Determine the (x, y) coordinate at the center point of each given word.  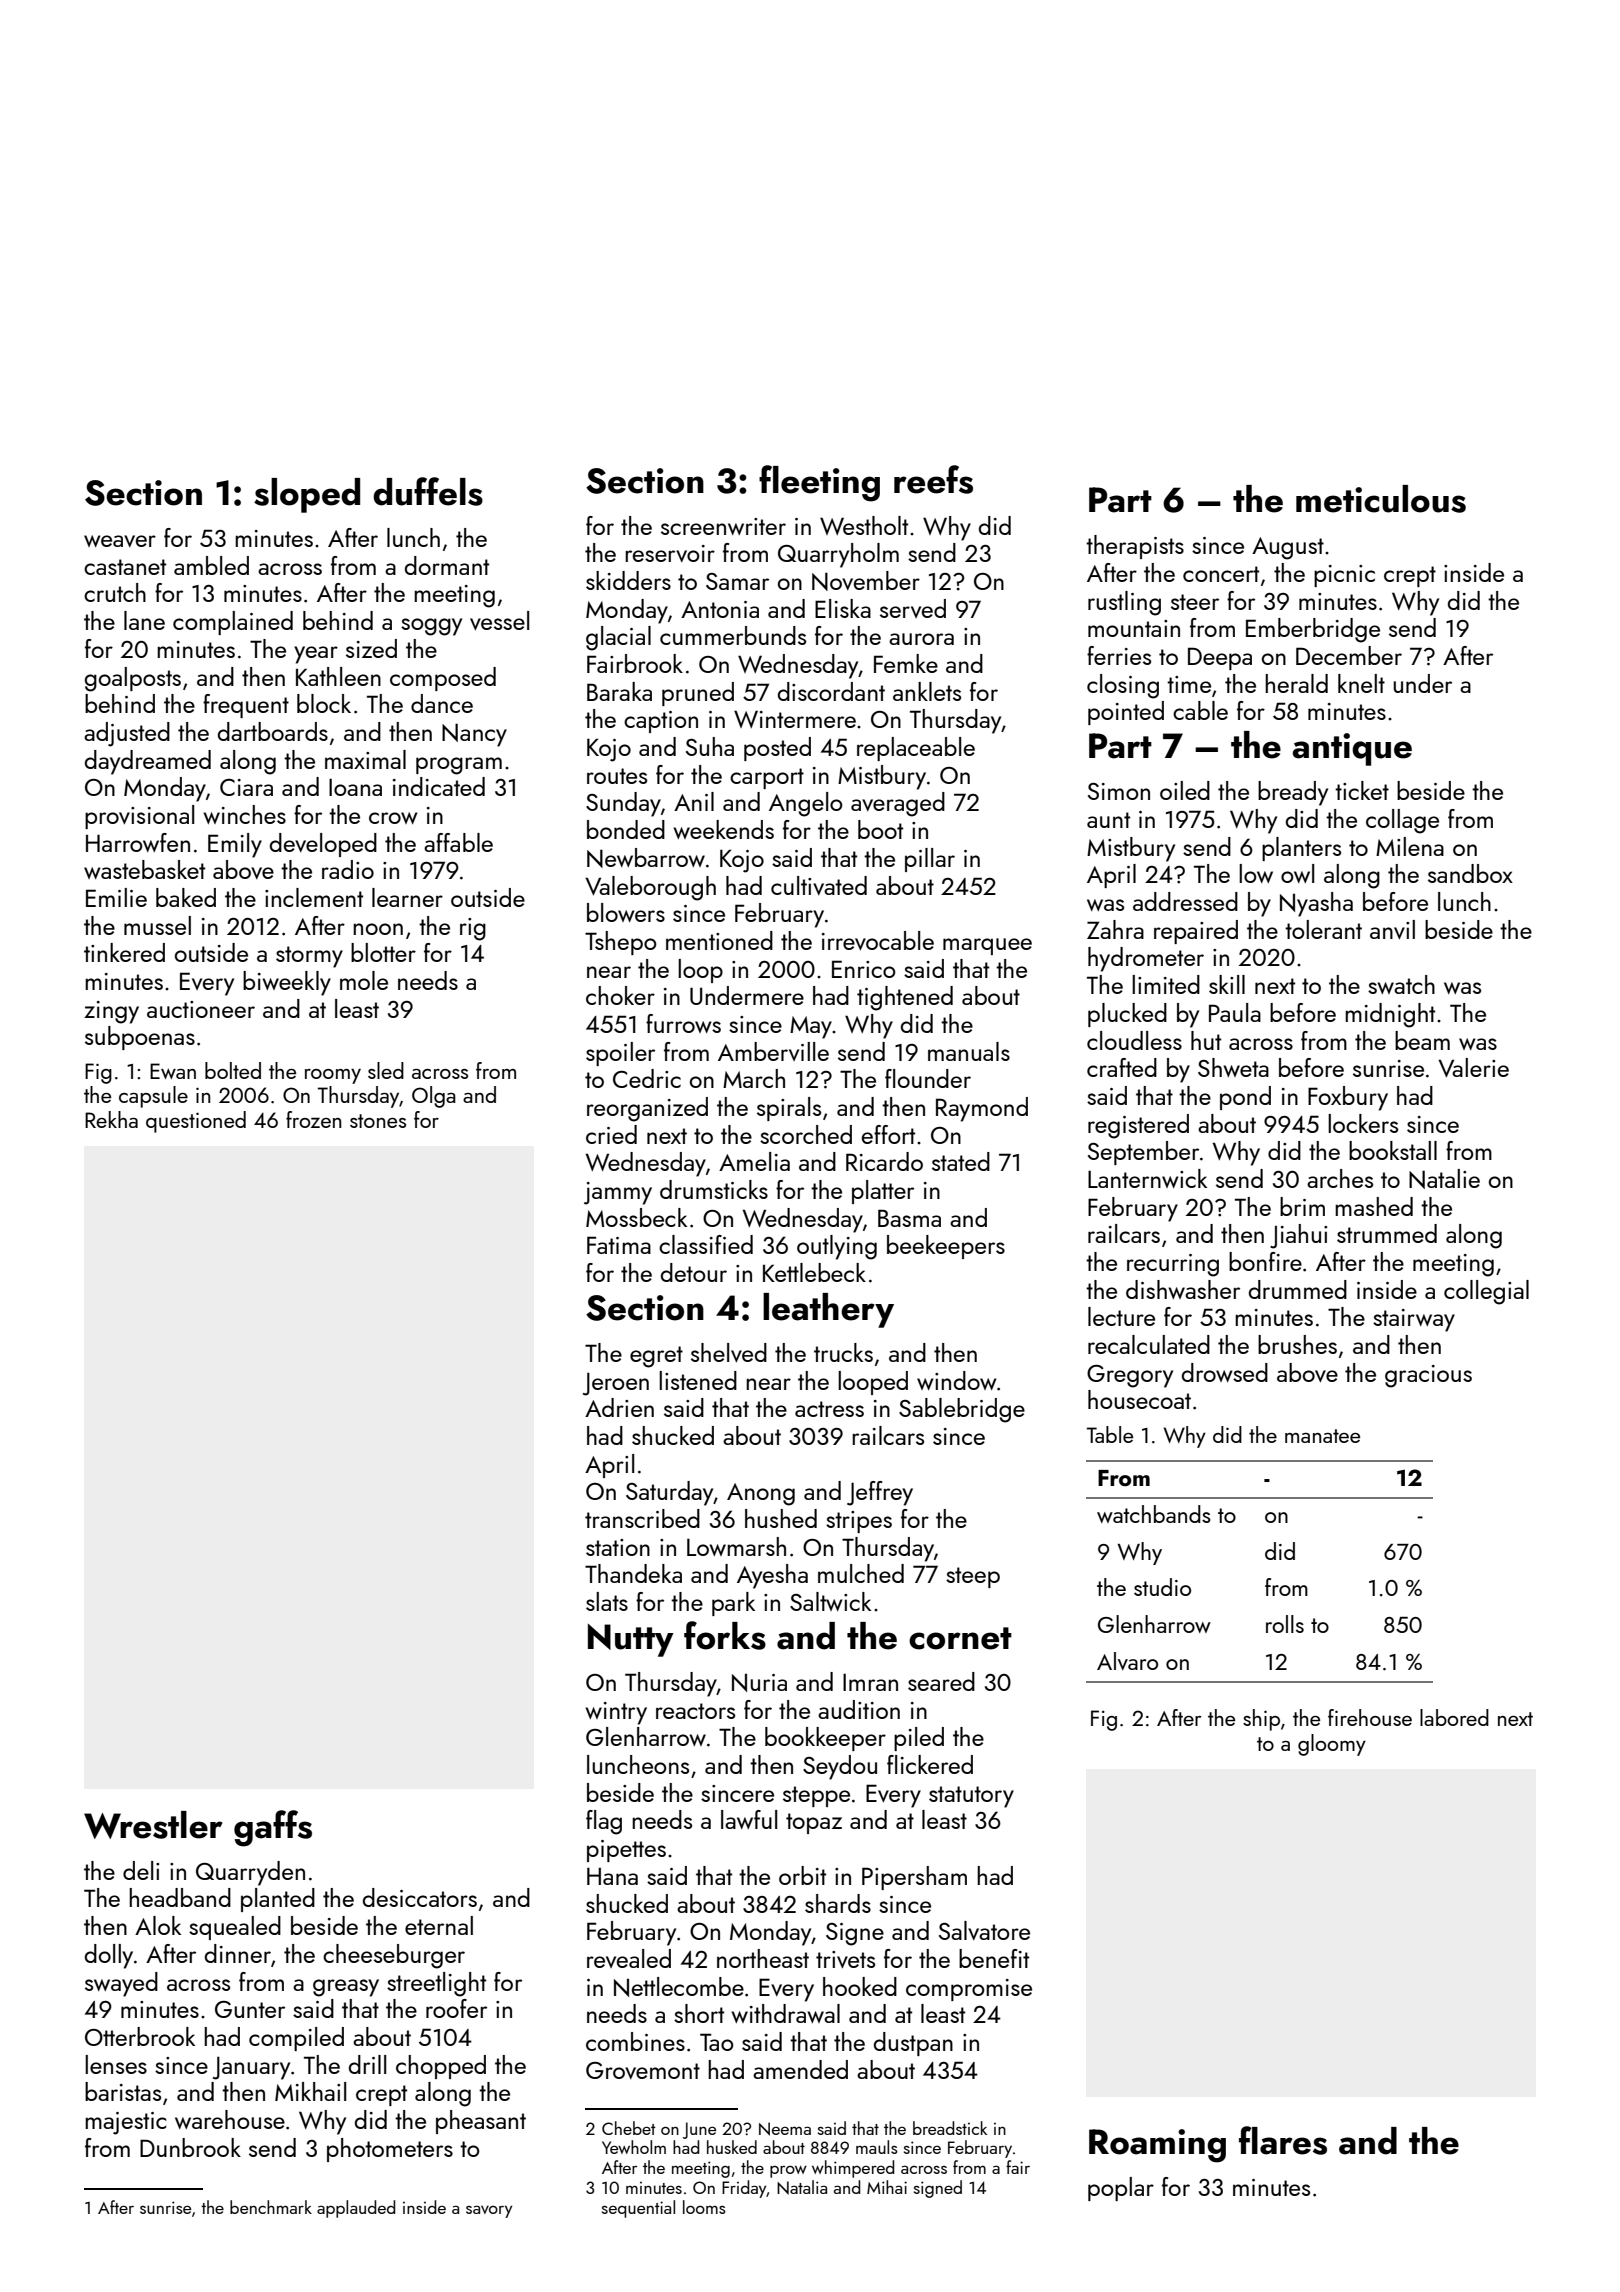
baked (186, 897)
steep (973, 1577)
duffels (428, 491)
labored (1454, 1717)
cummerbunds (733, 635)
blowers (626, 912)
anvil (1392, 929)
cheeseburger (394, 1956)
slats (607, 1601)
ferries (1119, 655)
